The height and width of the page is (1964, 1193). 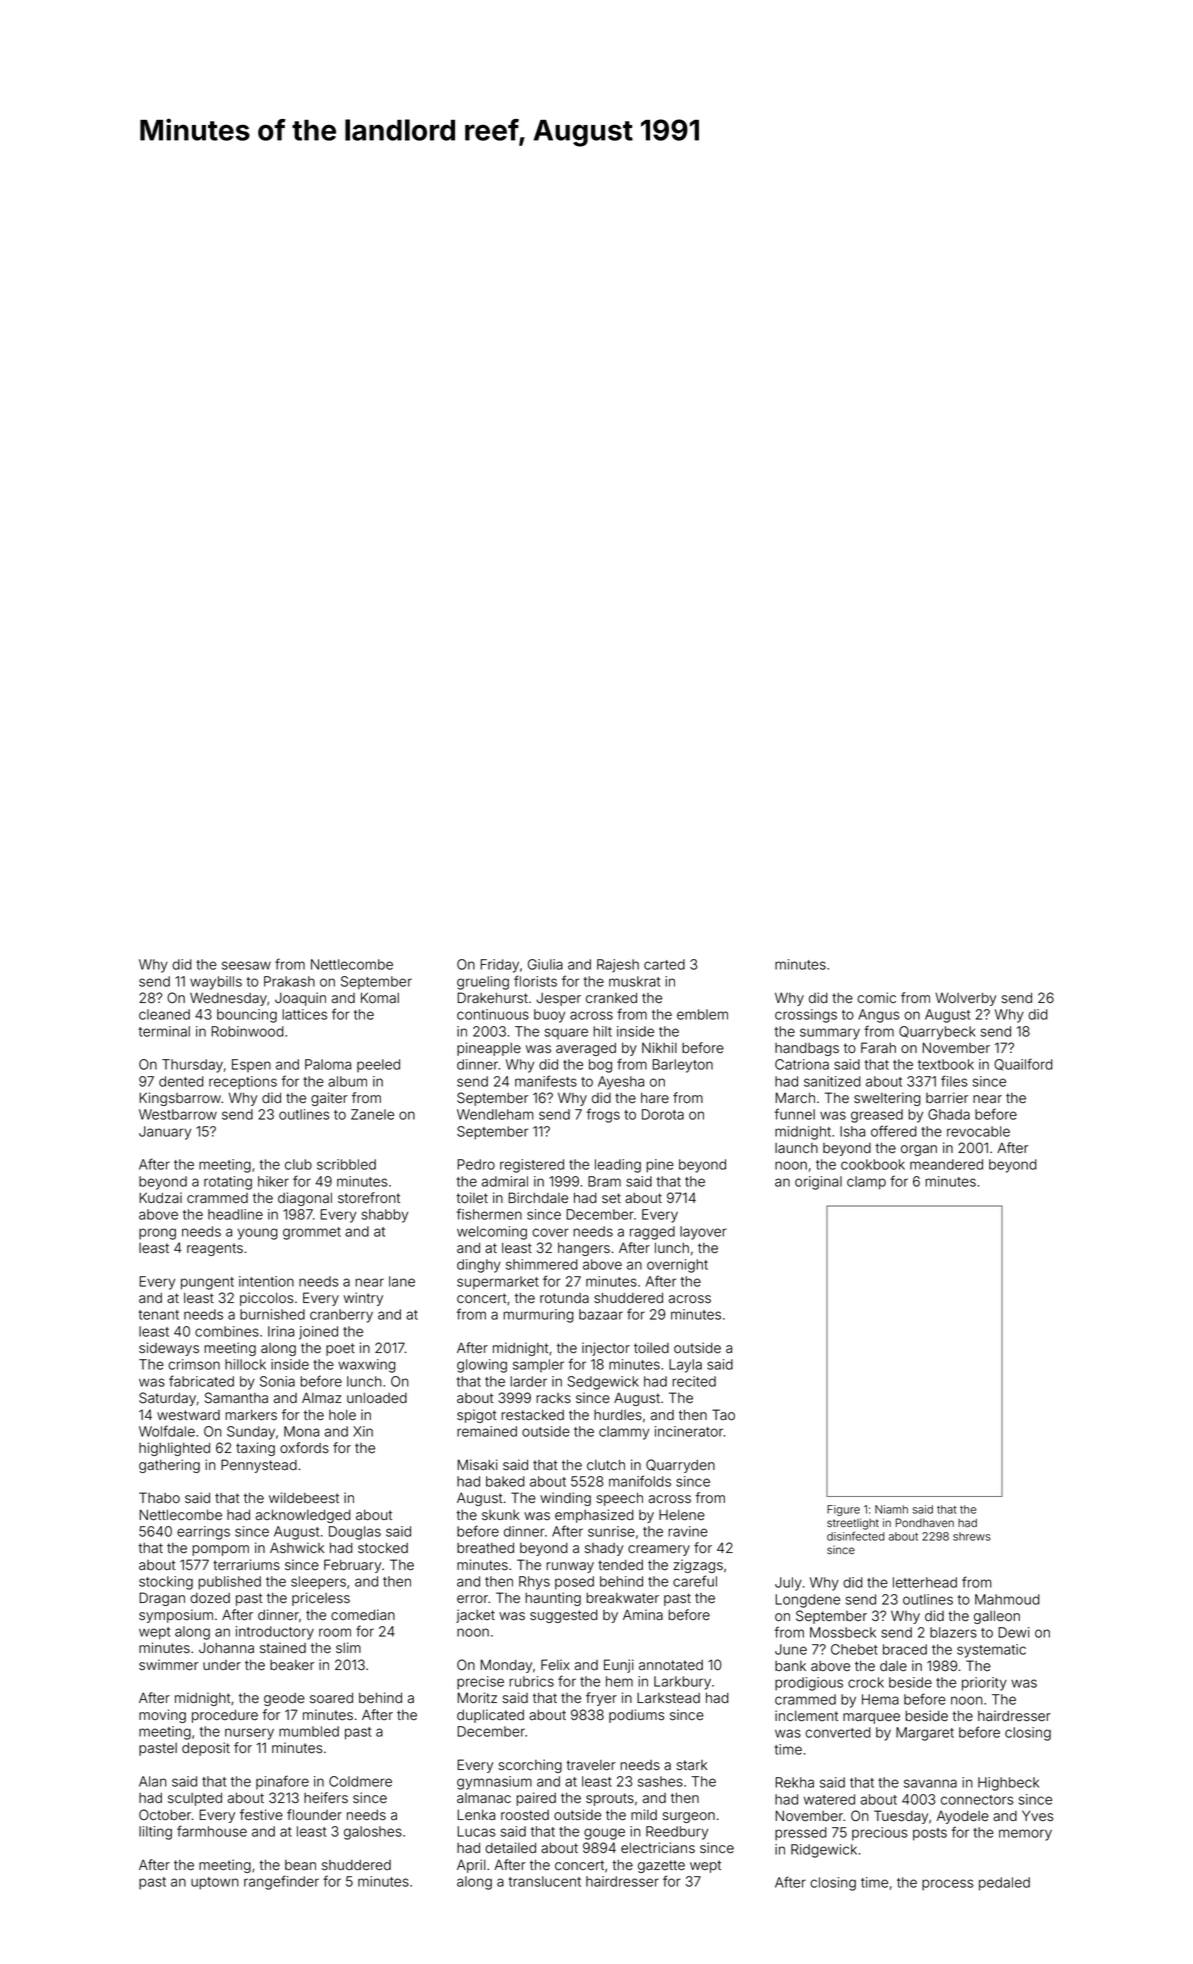 What do you see at coordinates (677, 1266) in the page?
I see `overnight` at bounding box center [677, 1266].
